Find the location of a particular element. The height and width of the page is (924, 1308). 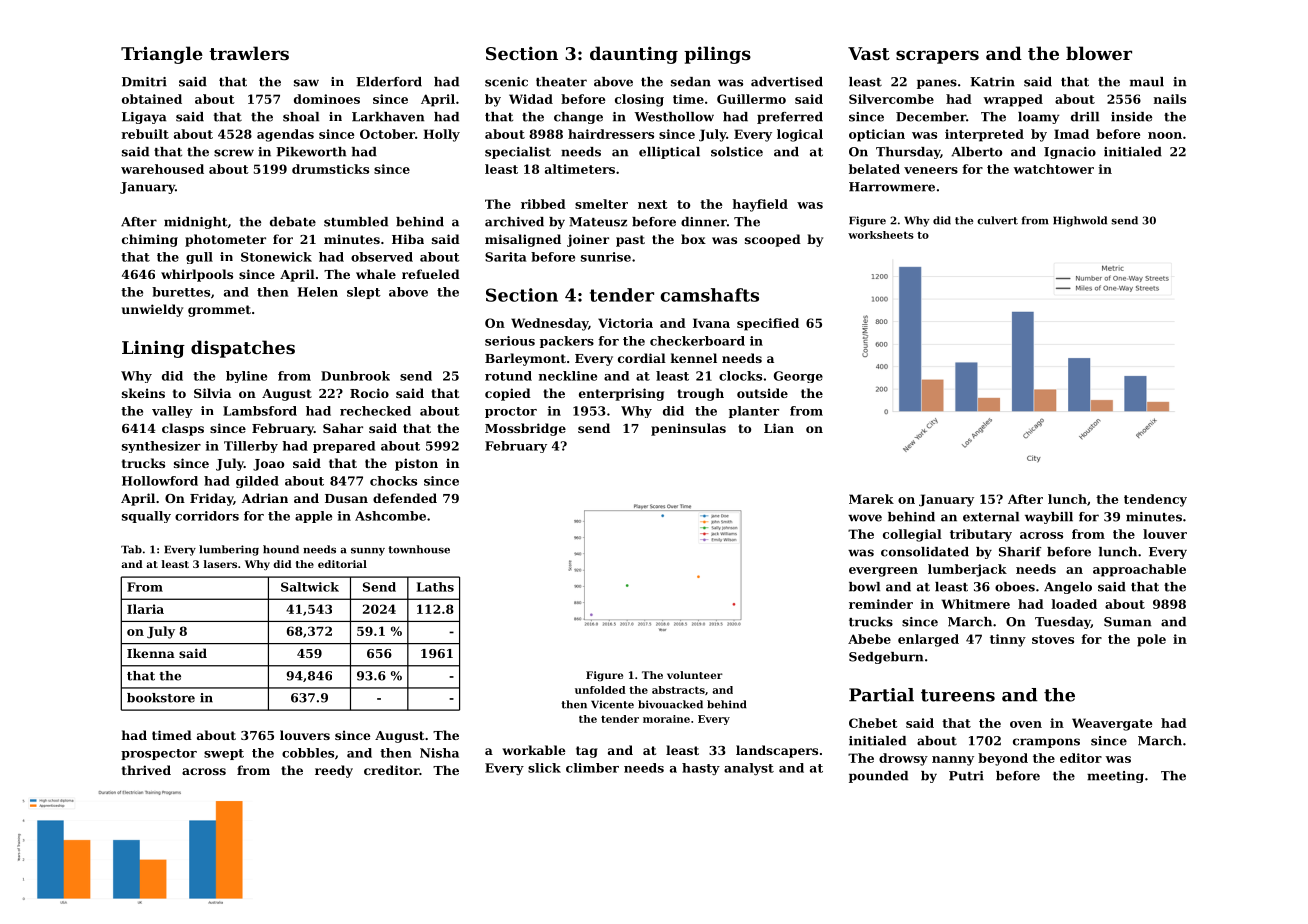

advertised is located at coordinates (787, 82).
